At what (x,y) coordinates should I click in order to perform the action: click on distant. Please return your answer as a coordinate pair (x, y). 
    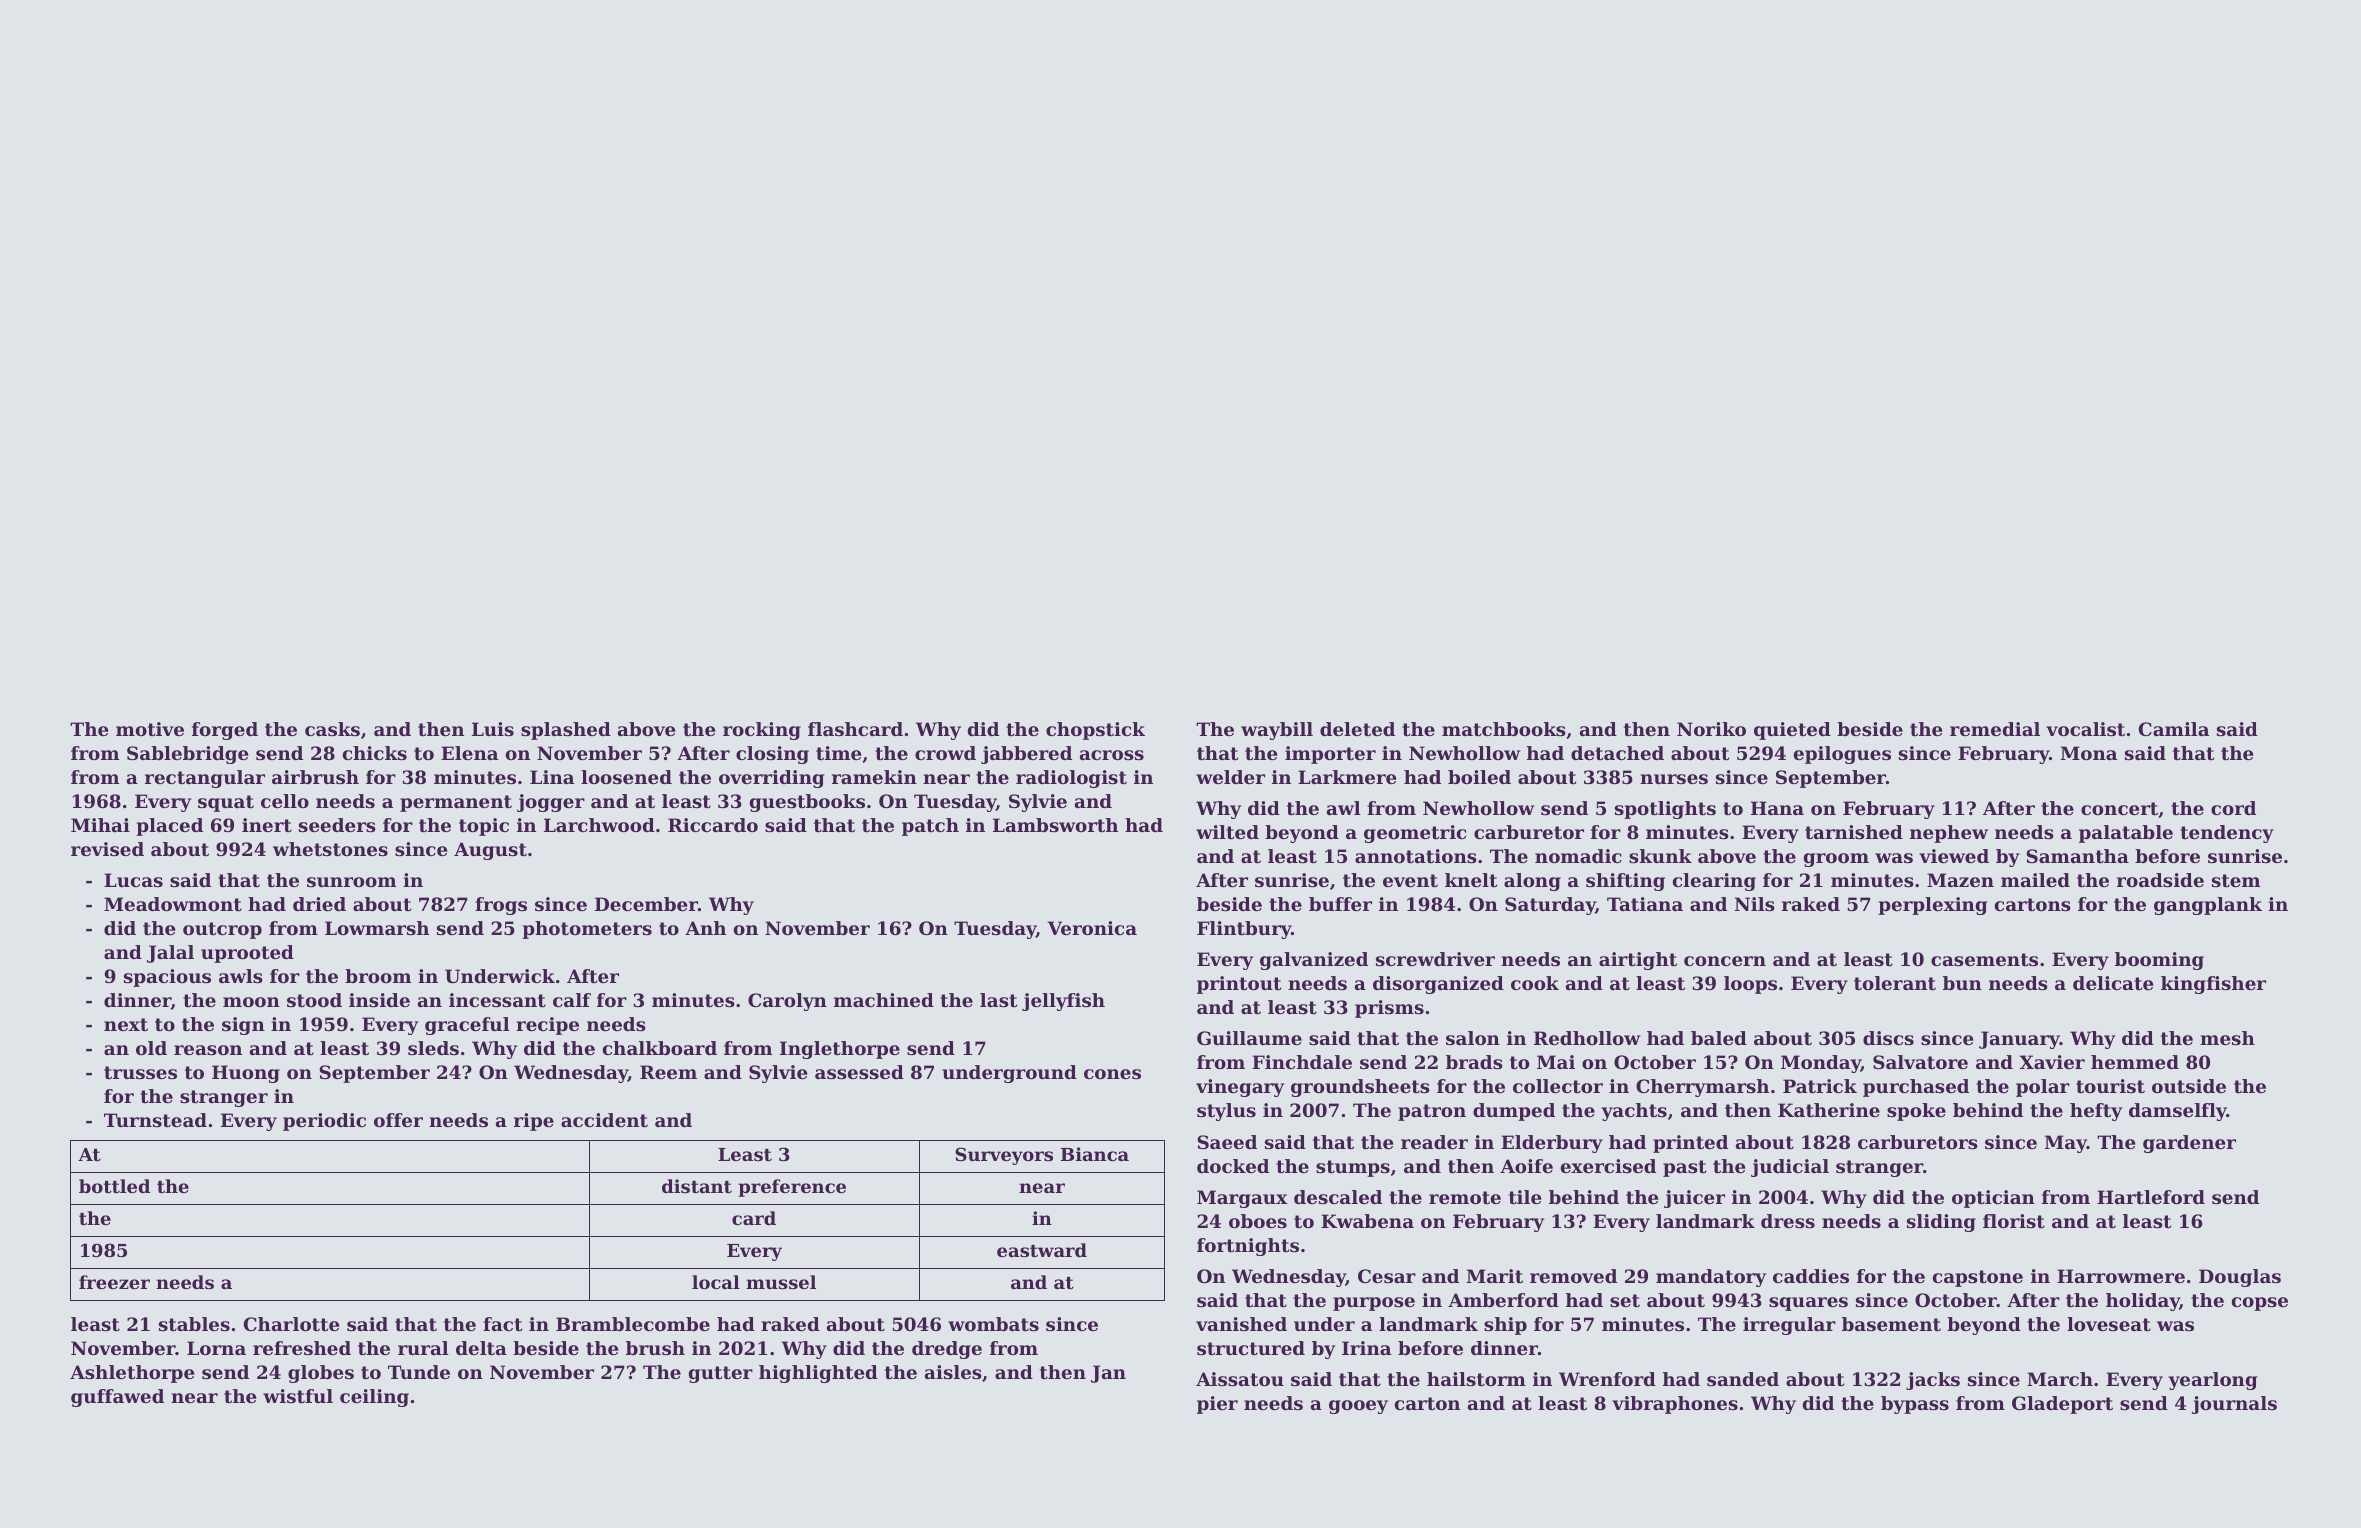
    Looking at the image, I should click on (697, 1186).
